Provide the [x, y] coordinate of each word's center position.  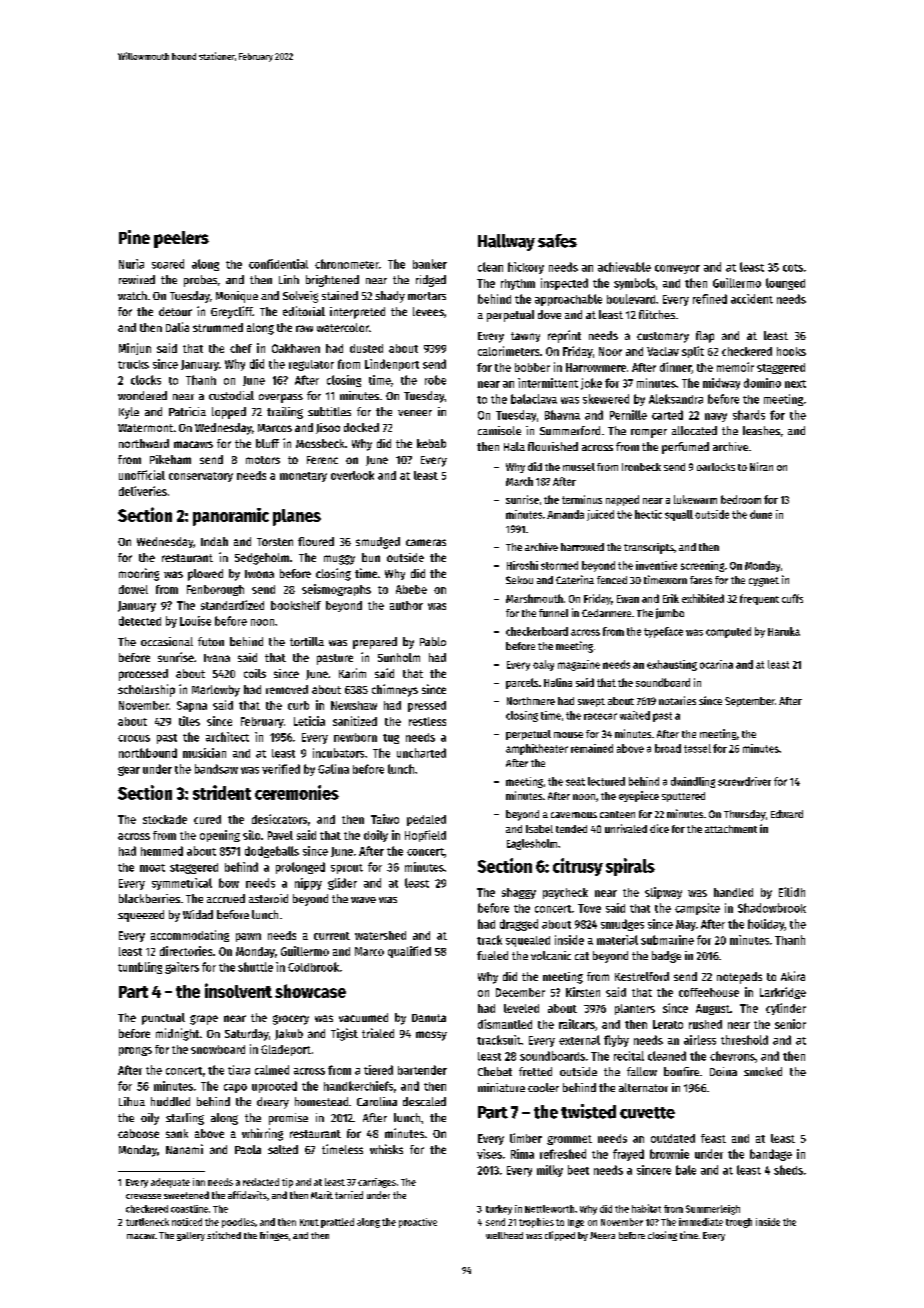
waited [635, 715]
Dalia [177, 327]
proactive [418, 1223]
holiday [766, 925]
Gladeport [286, 1050]
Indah [214, 541]
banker [430, 264]
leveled [521, 1008]
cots [793, 268]
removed [287, 689]
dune [761, 514]
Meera [602, 1235]
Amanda [565, 514]
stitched [224, 1235]
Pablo [433, 641]
